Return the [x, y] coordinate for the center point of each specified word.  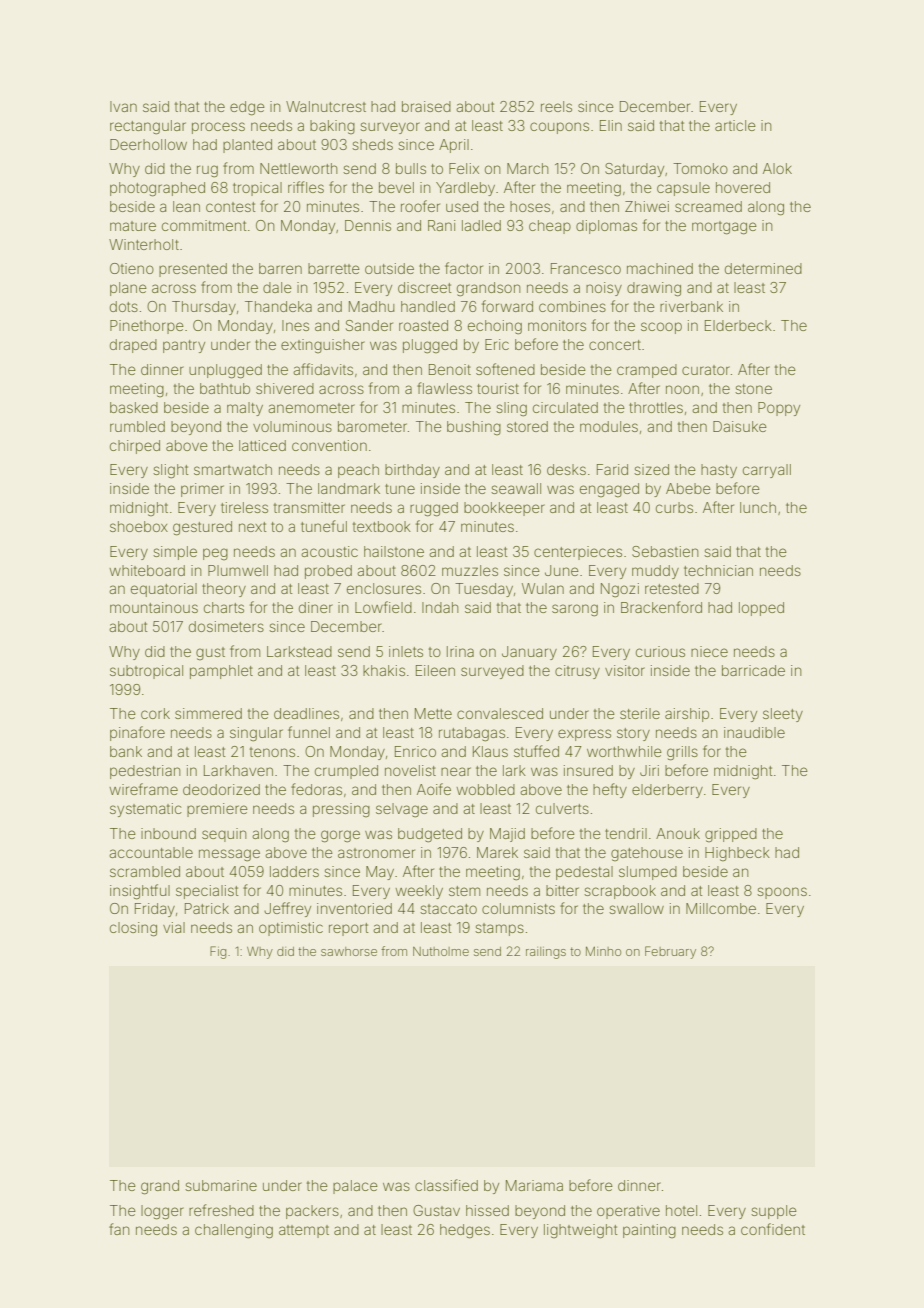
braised [426, 106]
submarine [221, 1185]
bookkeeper [504, 509]
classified [446, 1185]
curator [706, 370]
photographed [157, 189]
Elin [611, 125]
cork [155, 713]
